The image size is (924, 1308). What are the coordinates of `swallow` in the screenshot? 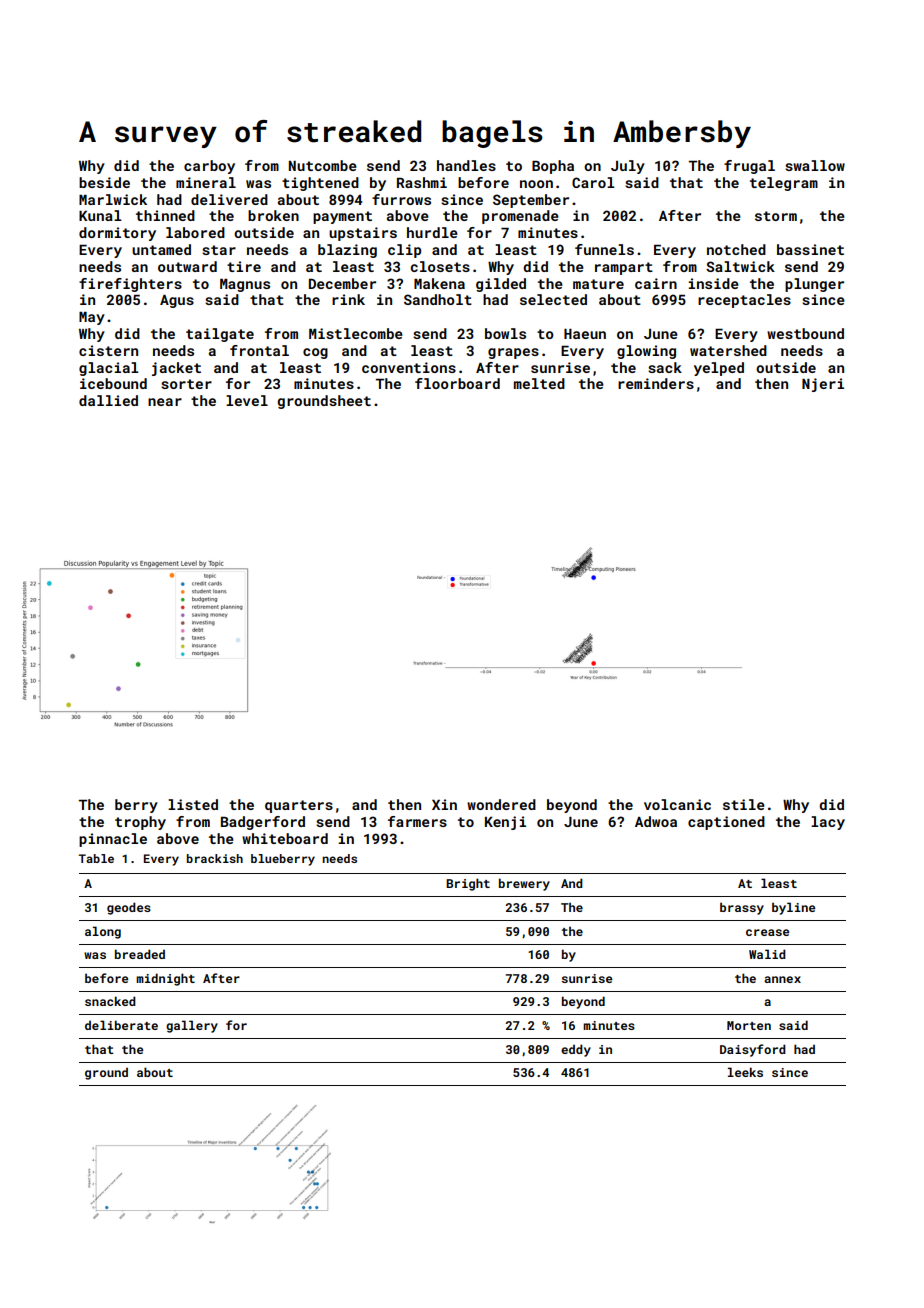 It's located at (815, 165).
